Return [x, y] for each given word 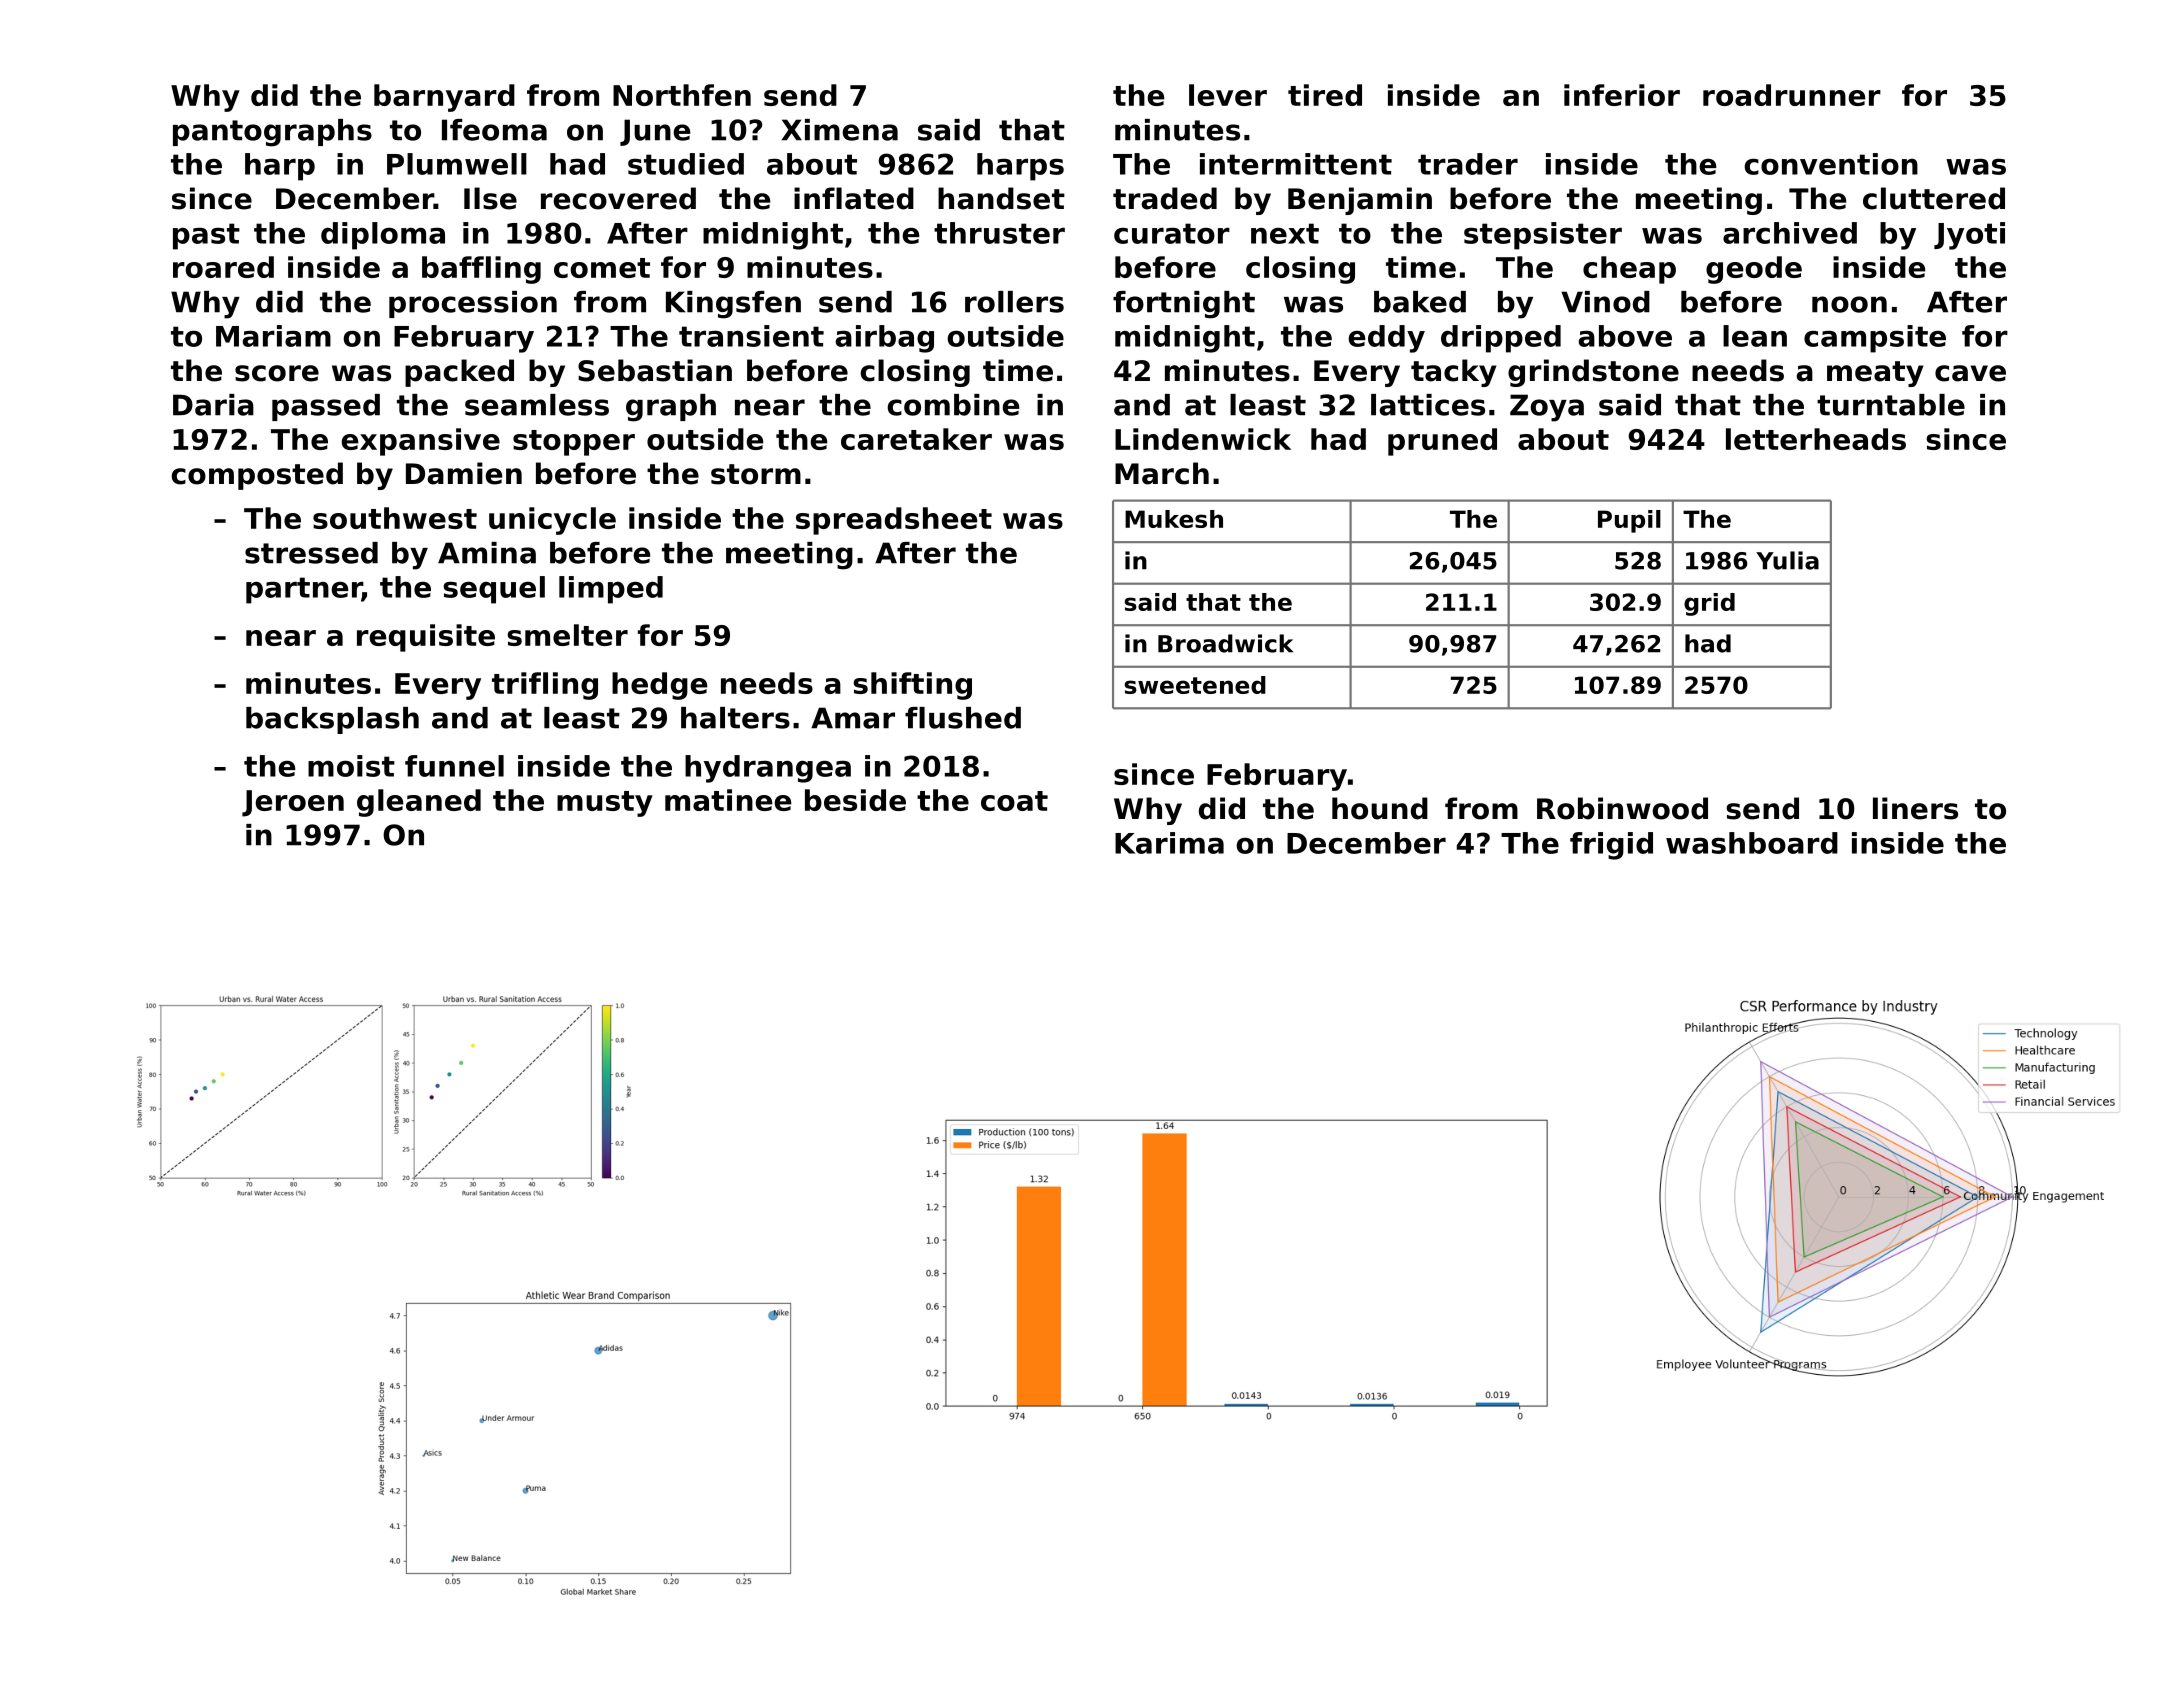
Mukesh [1174, 519]
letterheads [1816, 439]
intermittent [1296, 164]
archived [1790, 233]
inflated [854, 198]
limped [611, 590]
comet [602, 268]
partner [304, 590]
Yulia [1787, 560]
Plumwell [457, 164]
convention [1831, 164]
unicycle [552, 521]
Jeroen [293, 803]
